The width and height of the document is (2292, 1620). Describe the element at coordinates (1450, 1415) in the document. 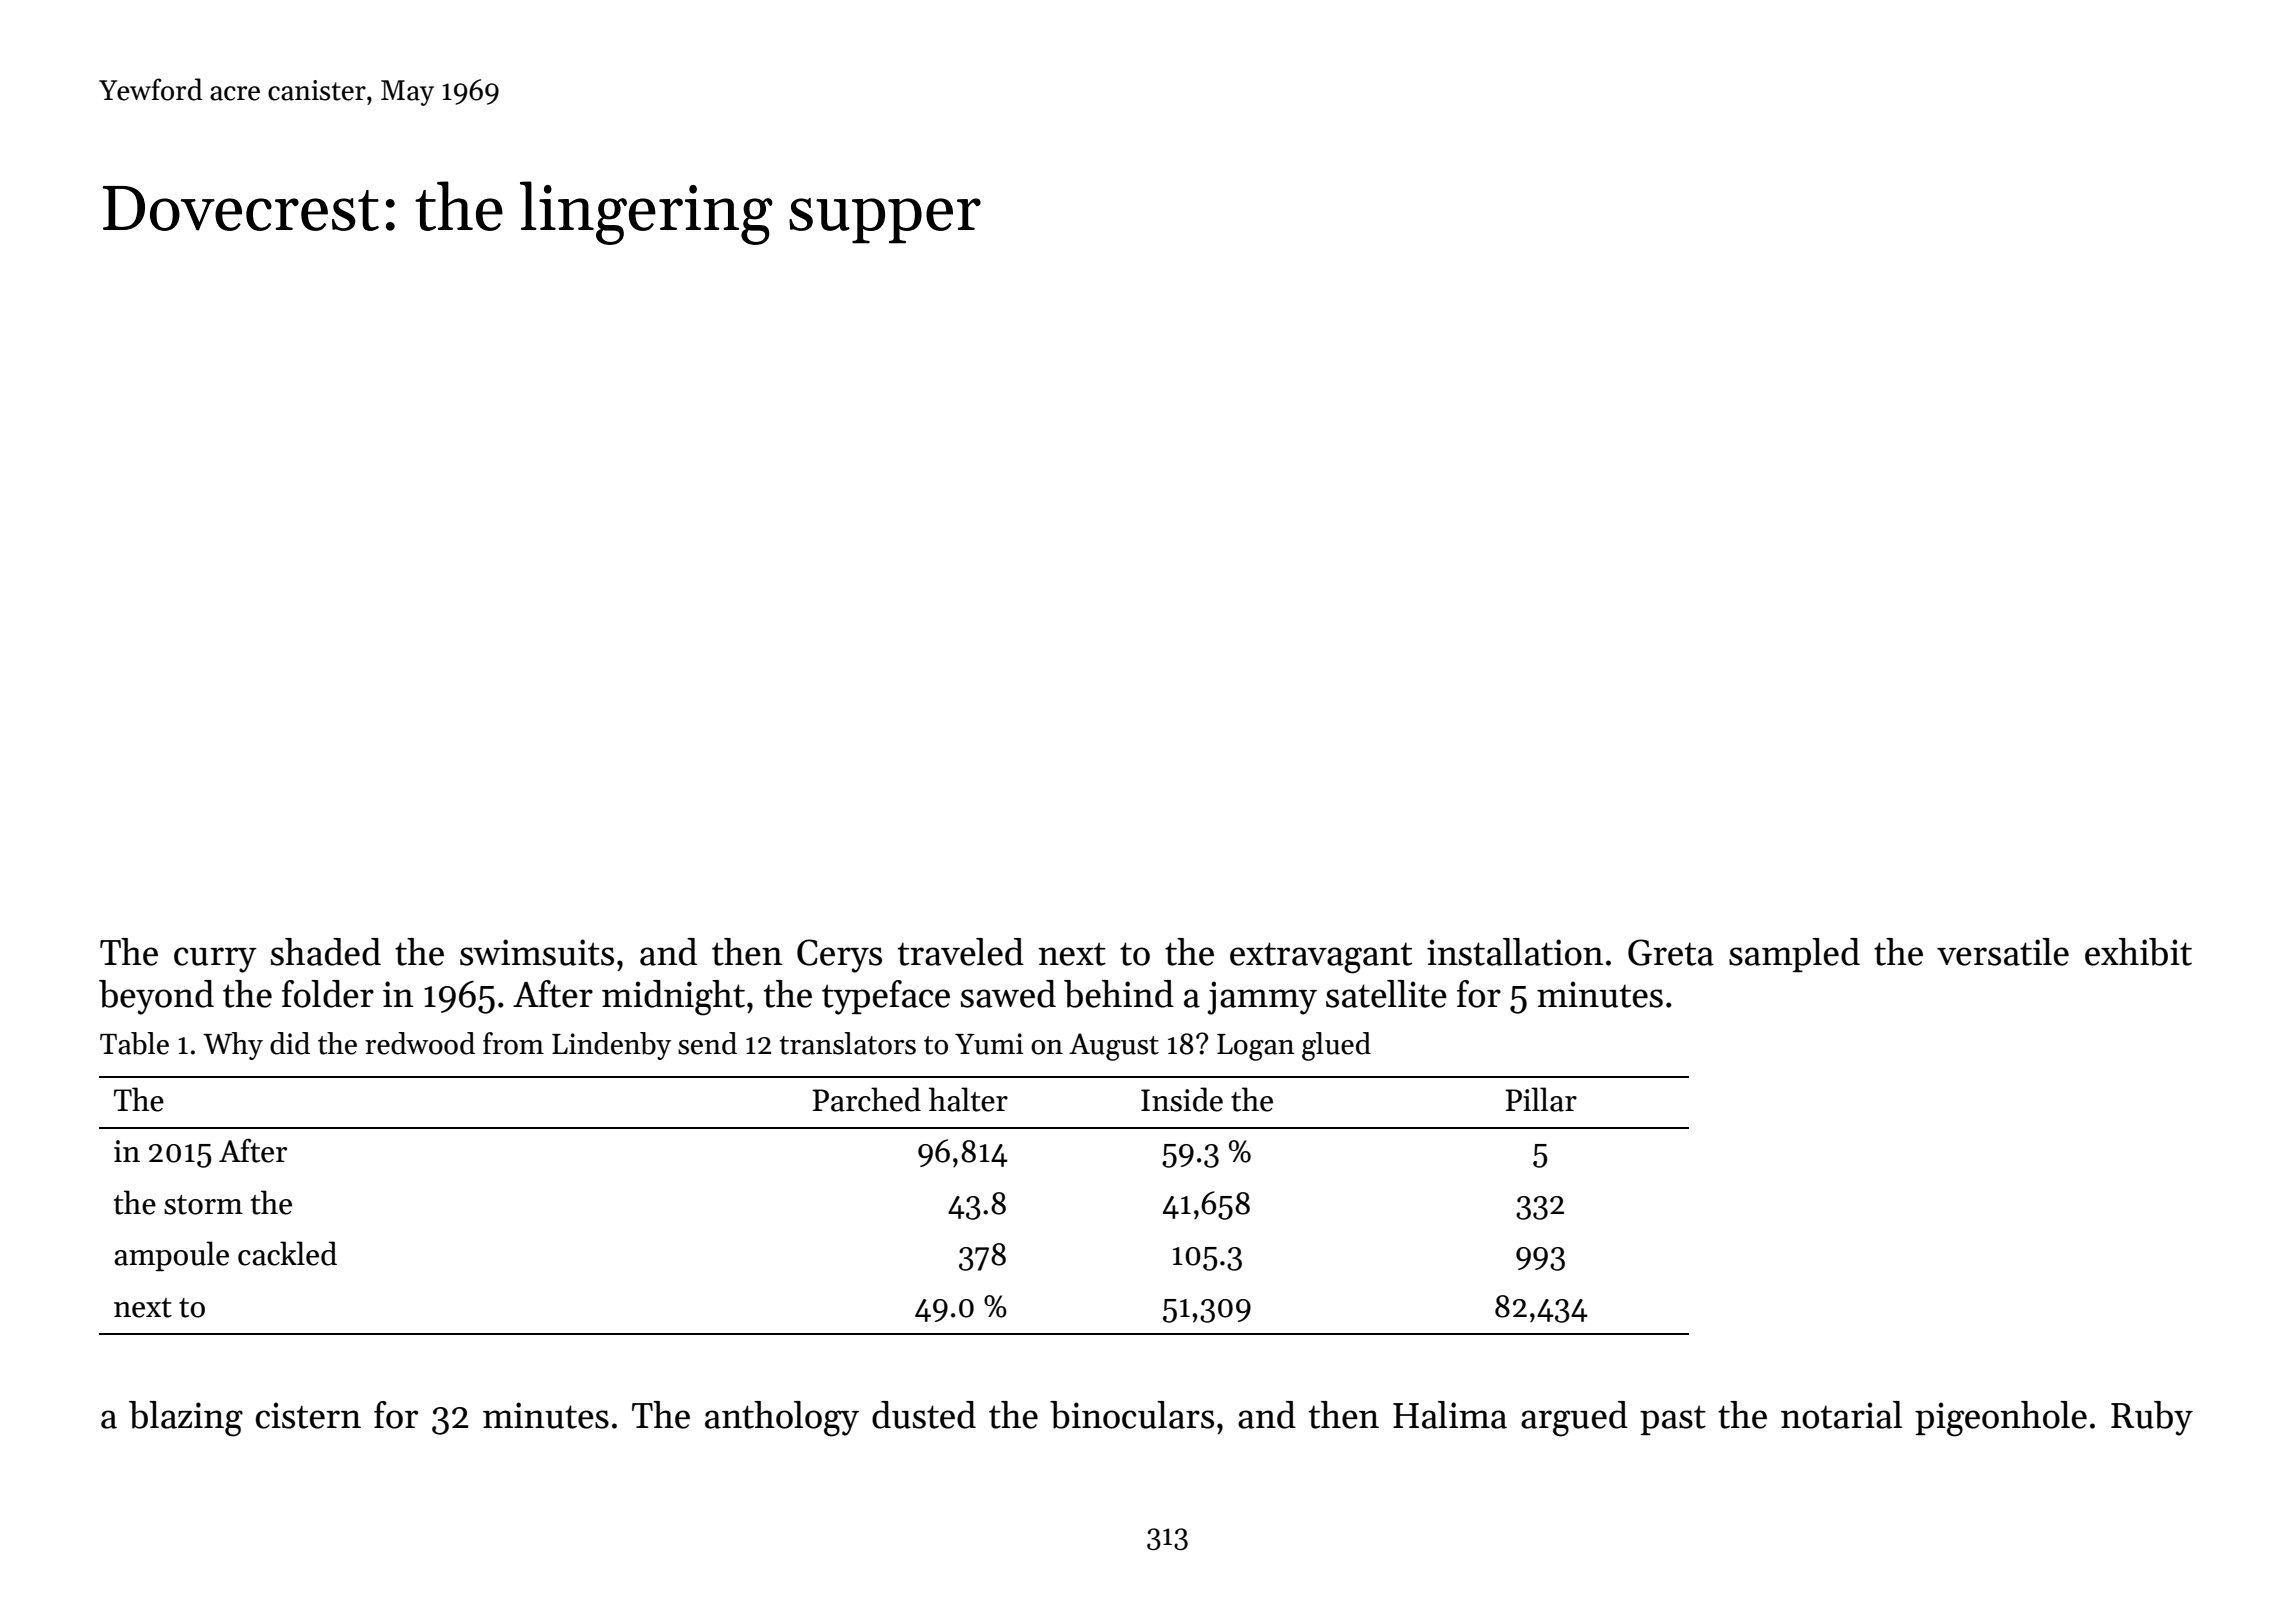

I see `Halima` at that location.
